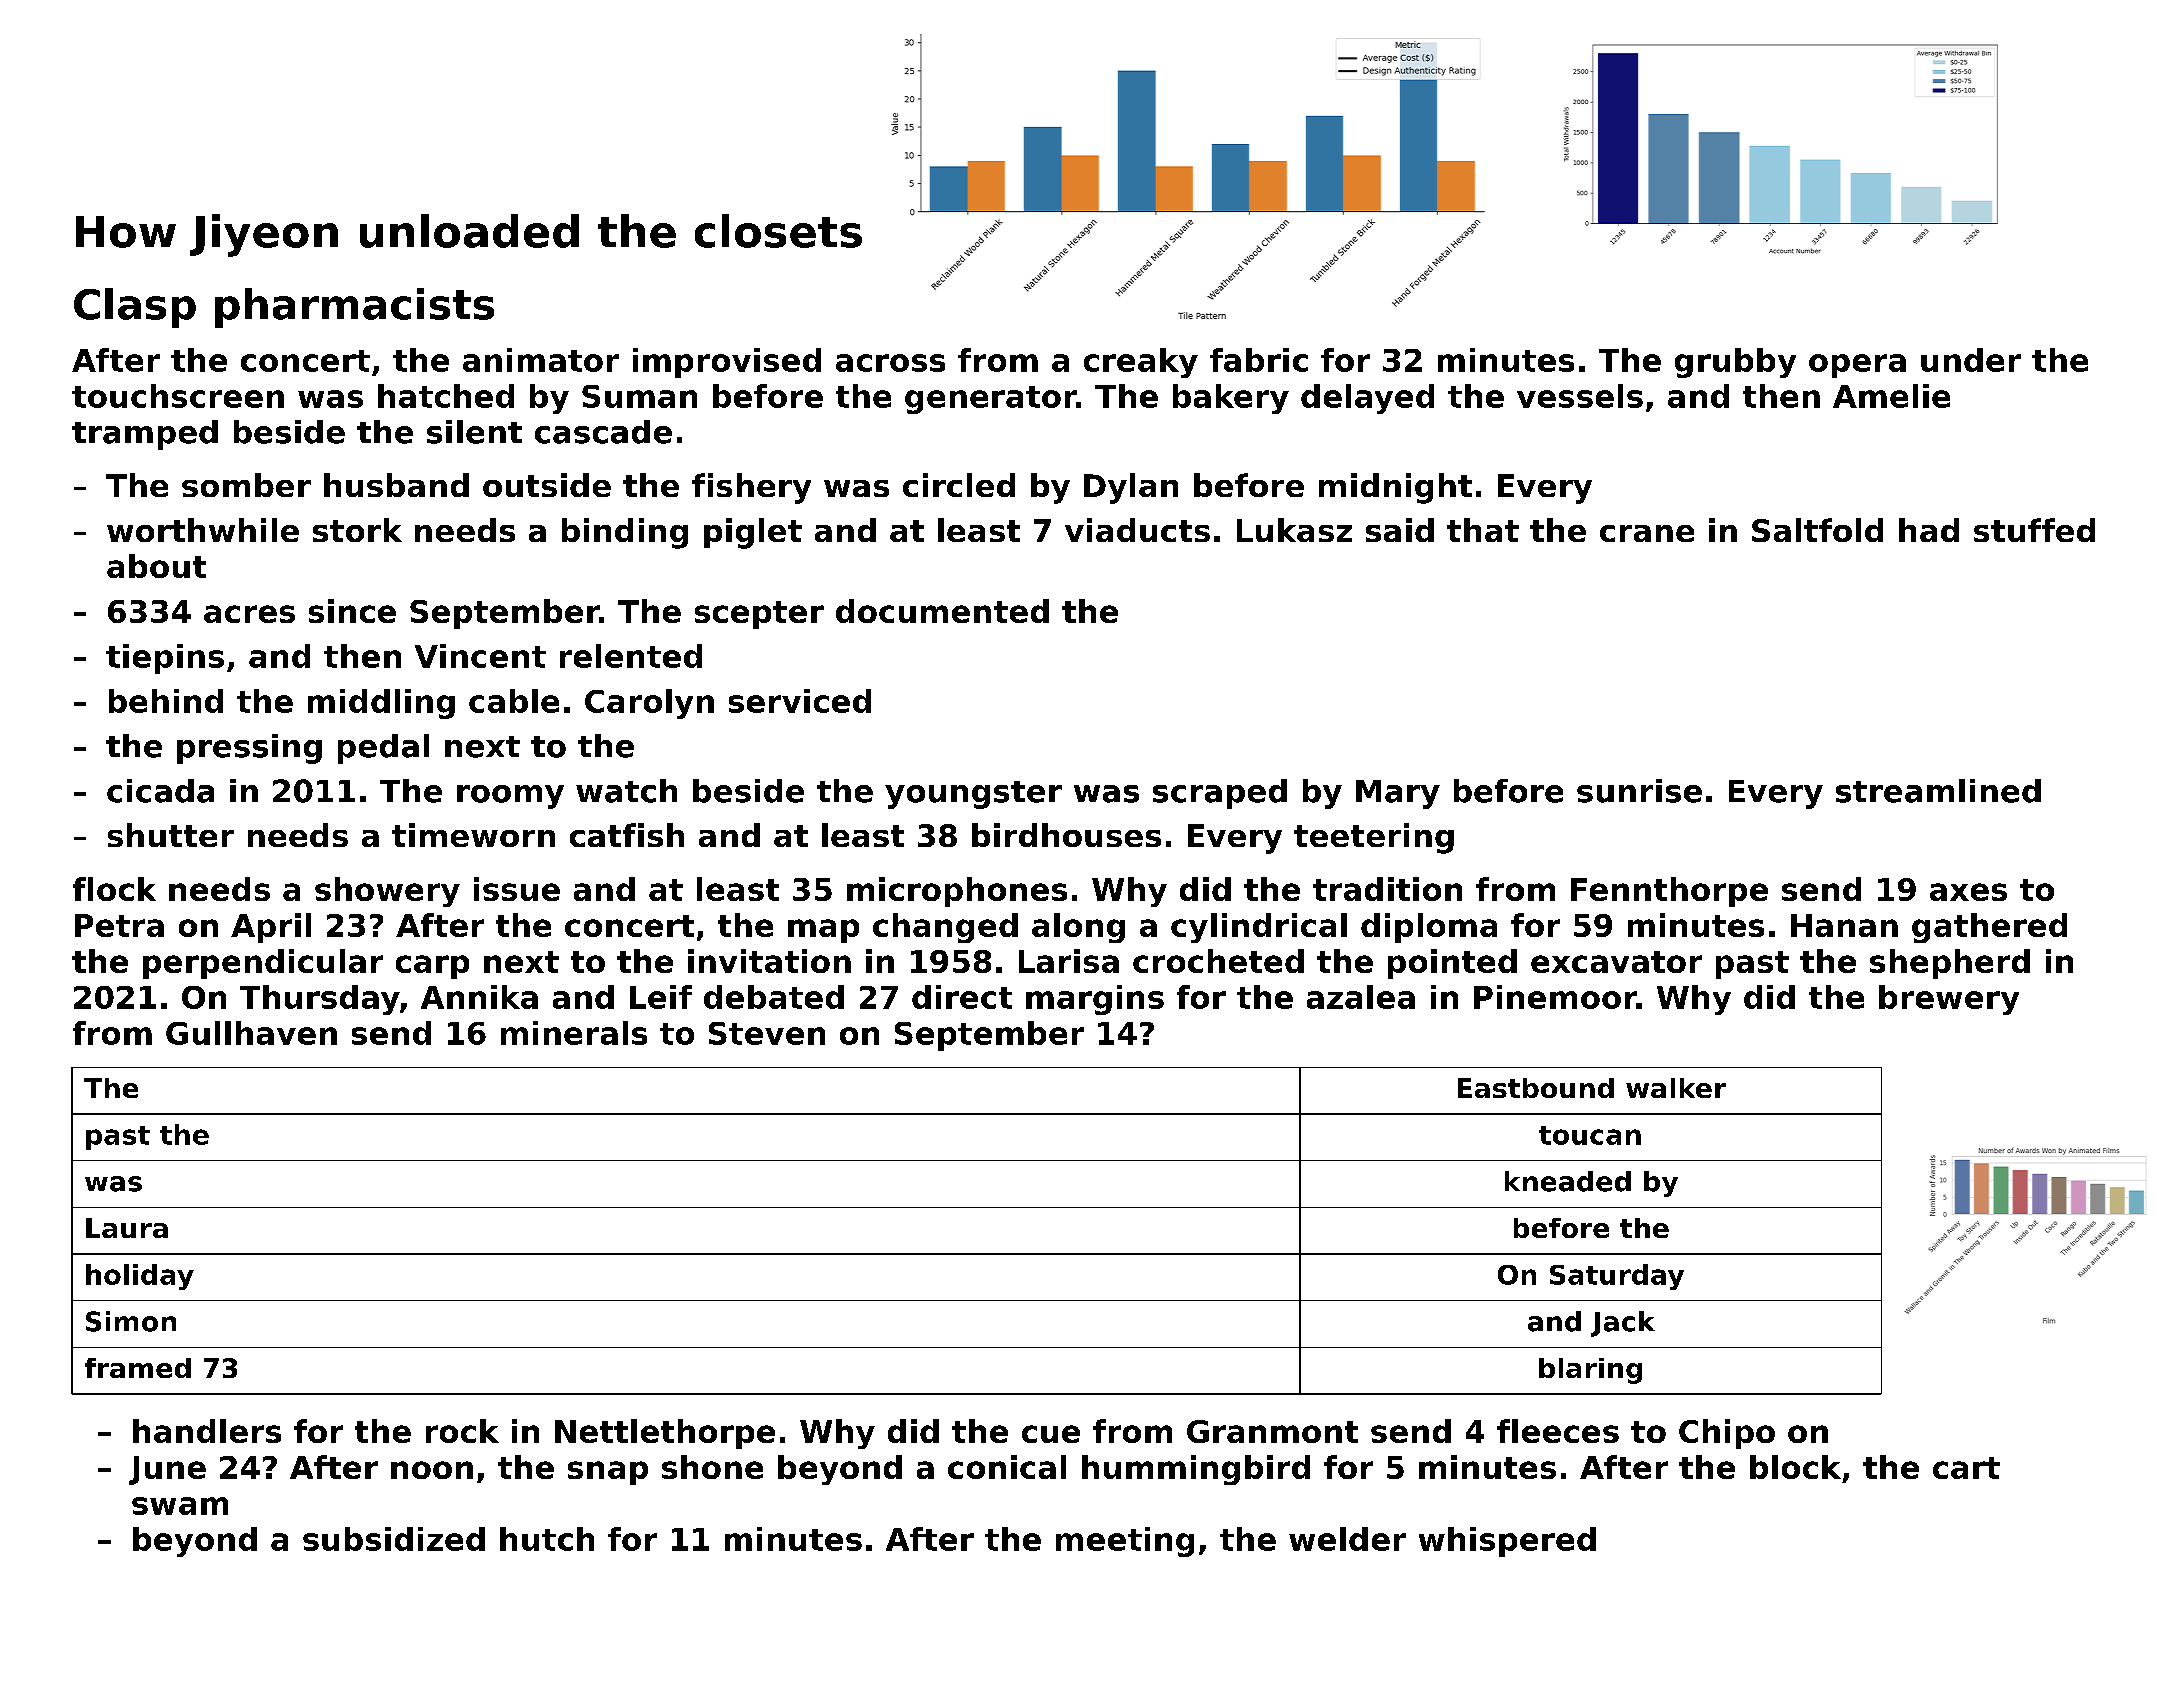 The image size is (2178, 1683). Describe the element at coordinates (1066, 835) in the screenshot. I see `birdhouses` at that location.
